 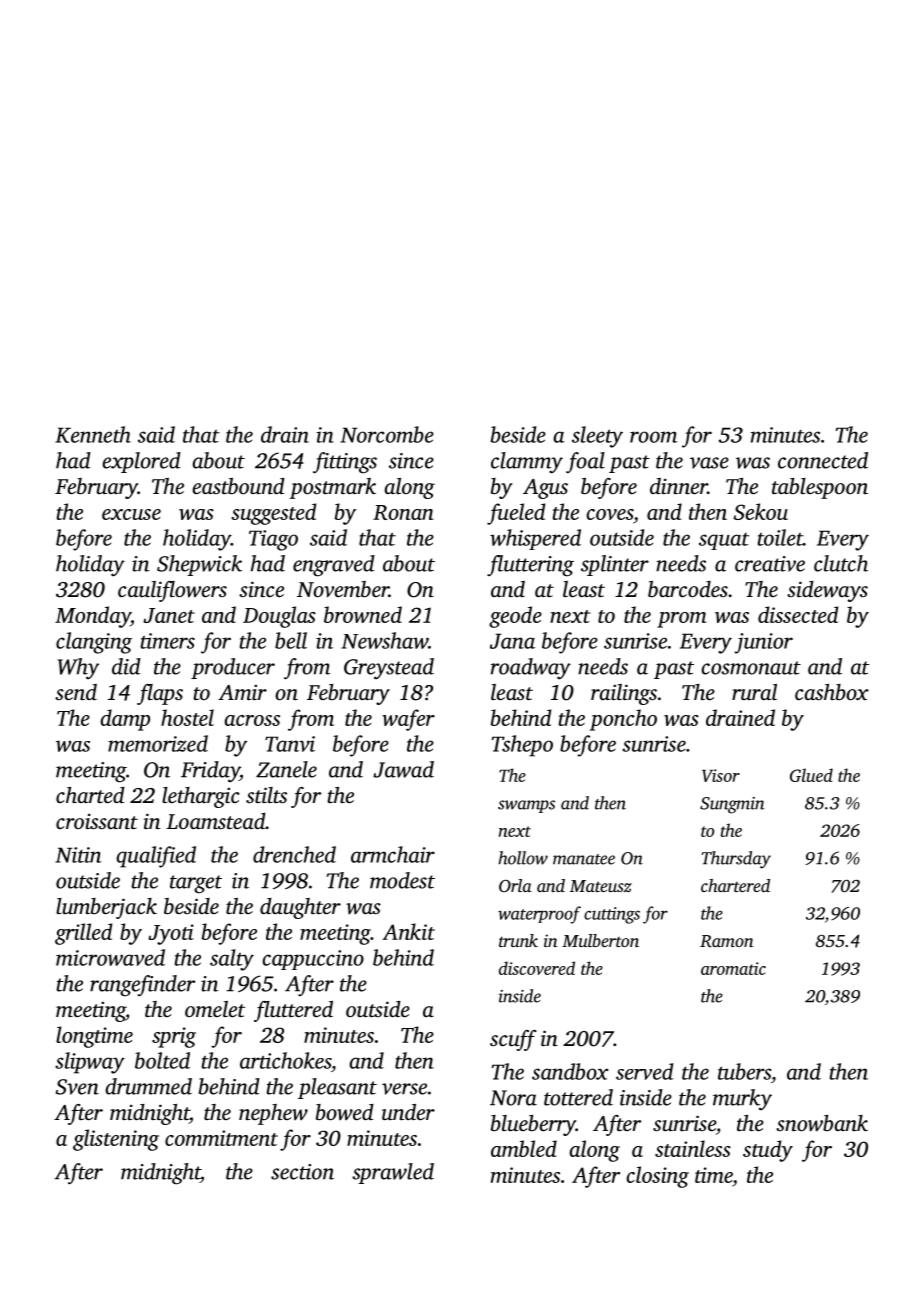 I want to click on aromatic, so click(x=733, y=968).
